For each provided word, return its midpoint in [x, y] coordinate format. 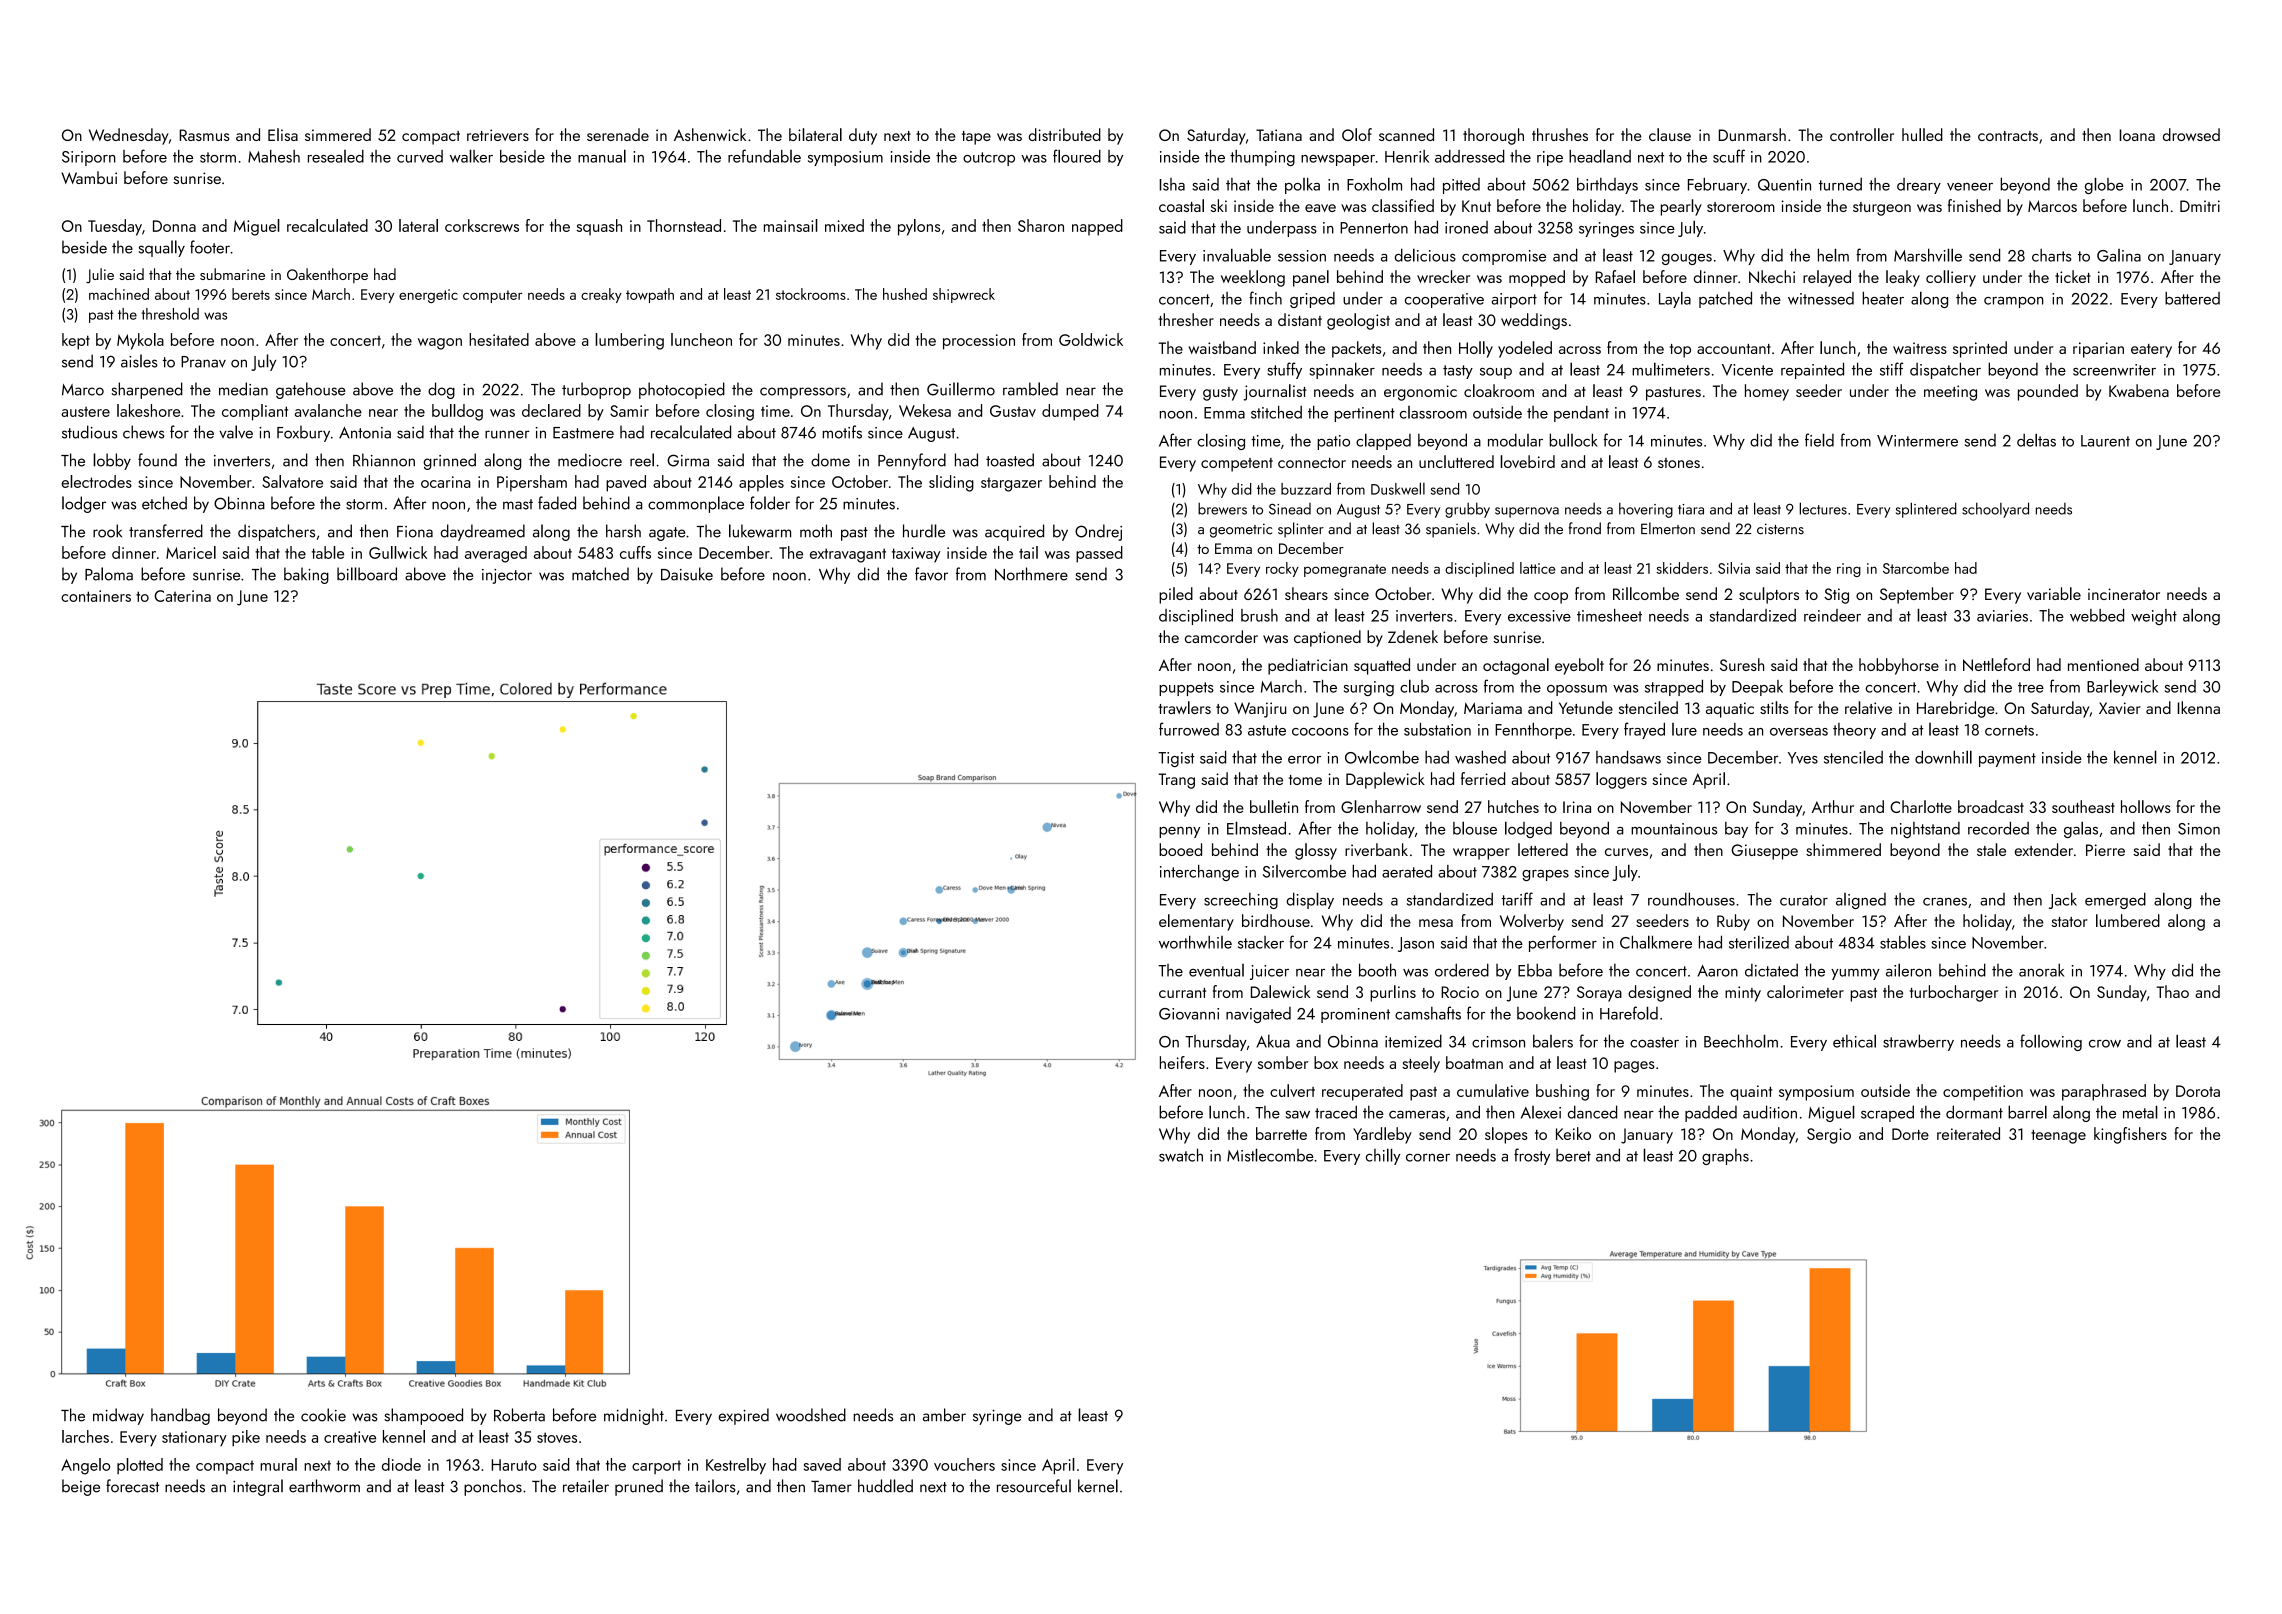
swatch [1181, 1155]
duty [863, 136]
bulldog [457, 412]
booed [1180, 849]
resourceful [1034, 1486]
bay [1736, 830]
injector [507, 576]
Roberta [519, 1415]
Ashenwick [710, 134]
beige [81, 1487]
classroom [1433, 412]
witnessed [1821, 298]
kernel [1098, 1486]
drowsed [2191, 134]
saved [822, 1464]
